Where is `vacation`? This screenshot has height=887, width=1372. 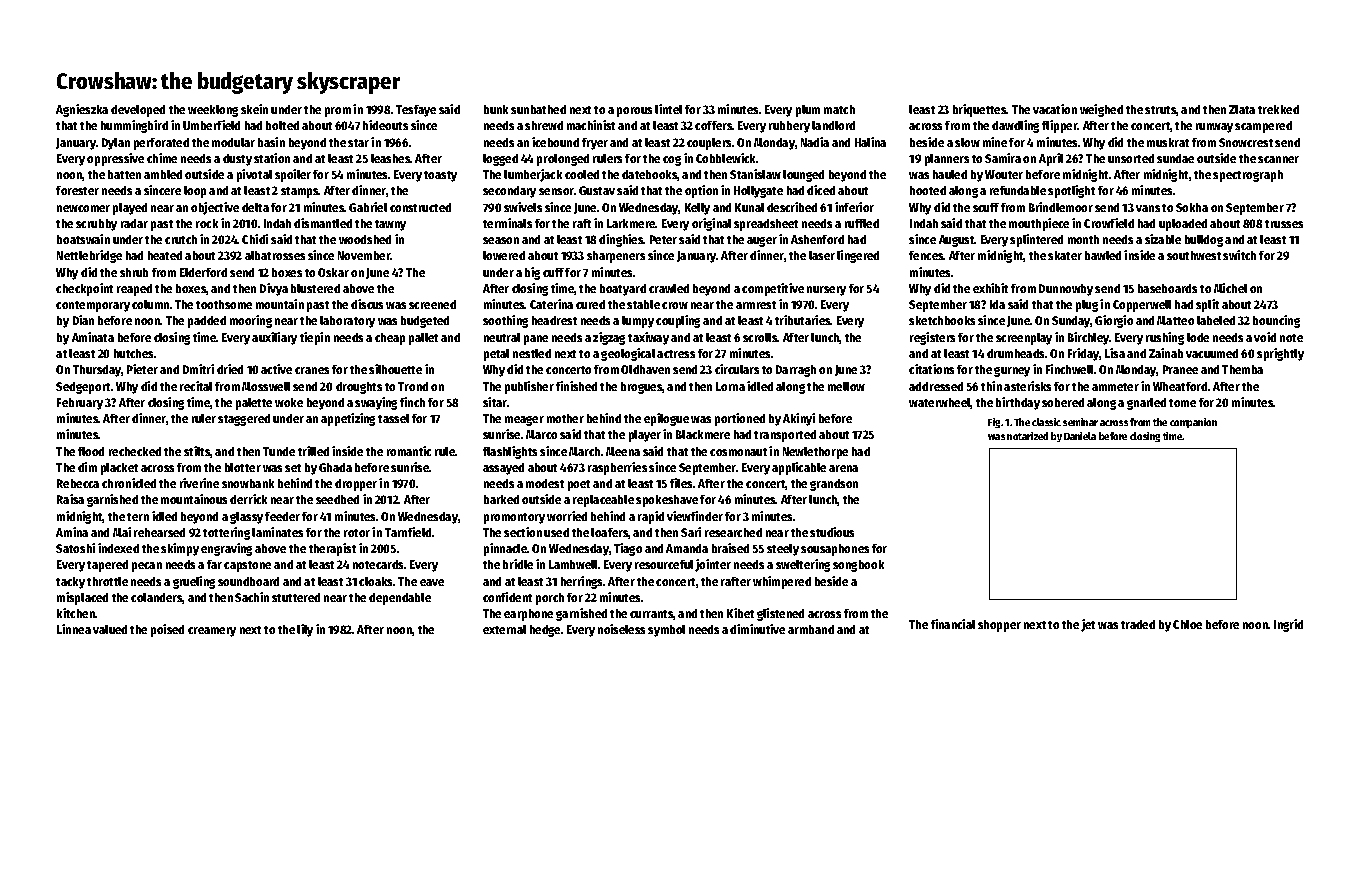
vacation is located at coordinates (1055, 109).
